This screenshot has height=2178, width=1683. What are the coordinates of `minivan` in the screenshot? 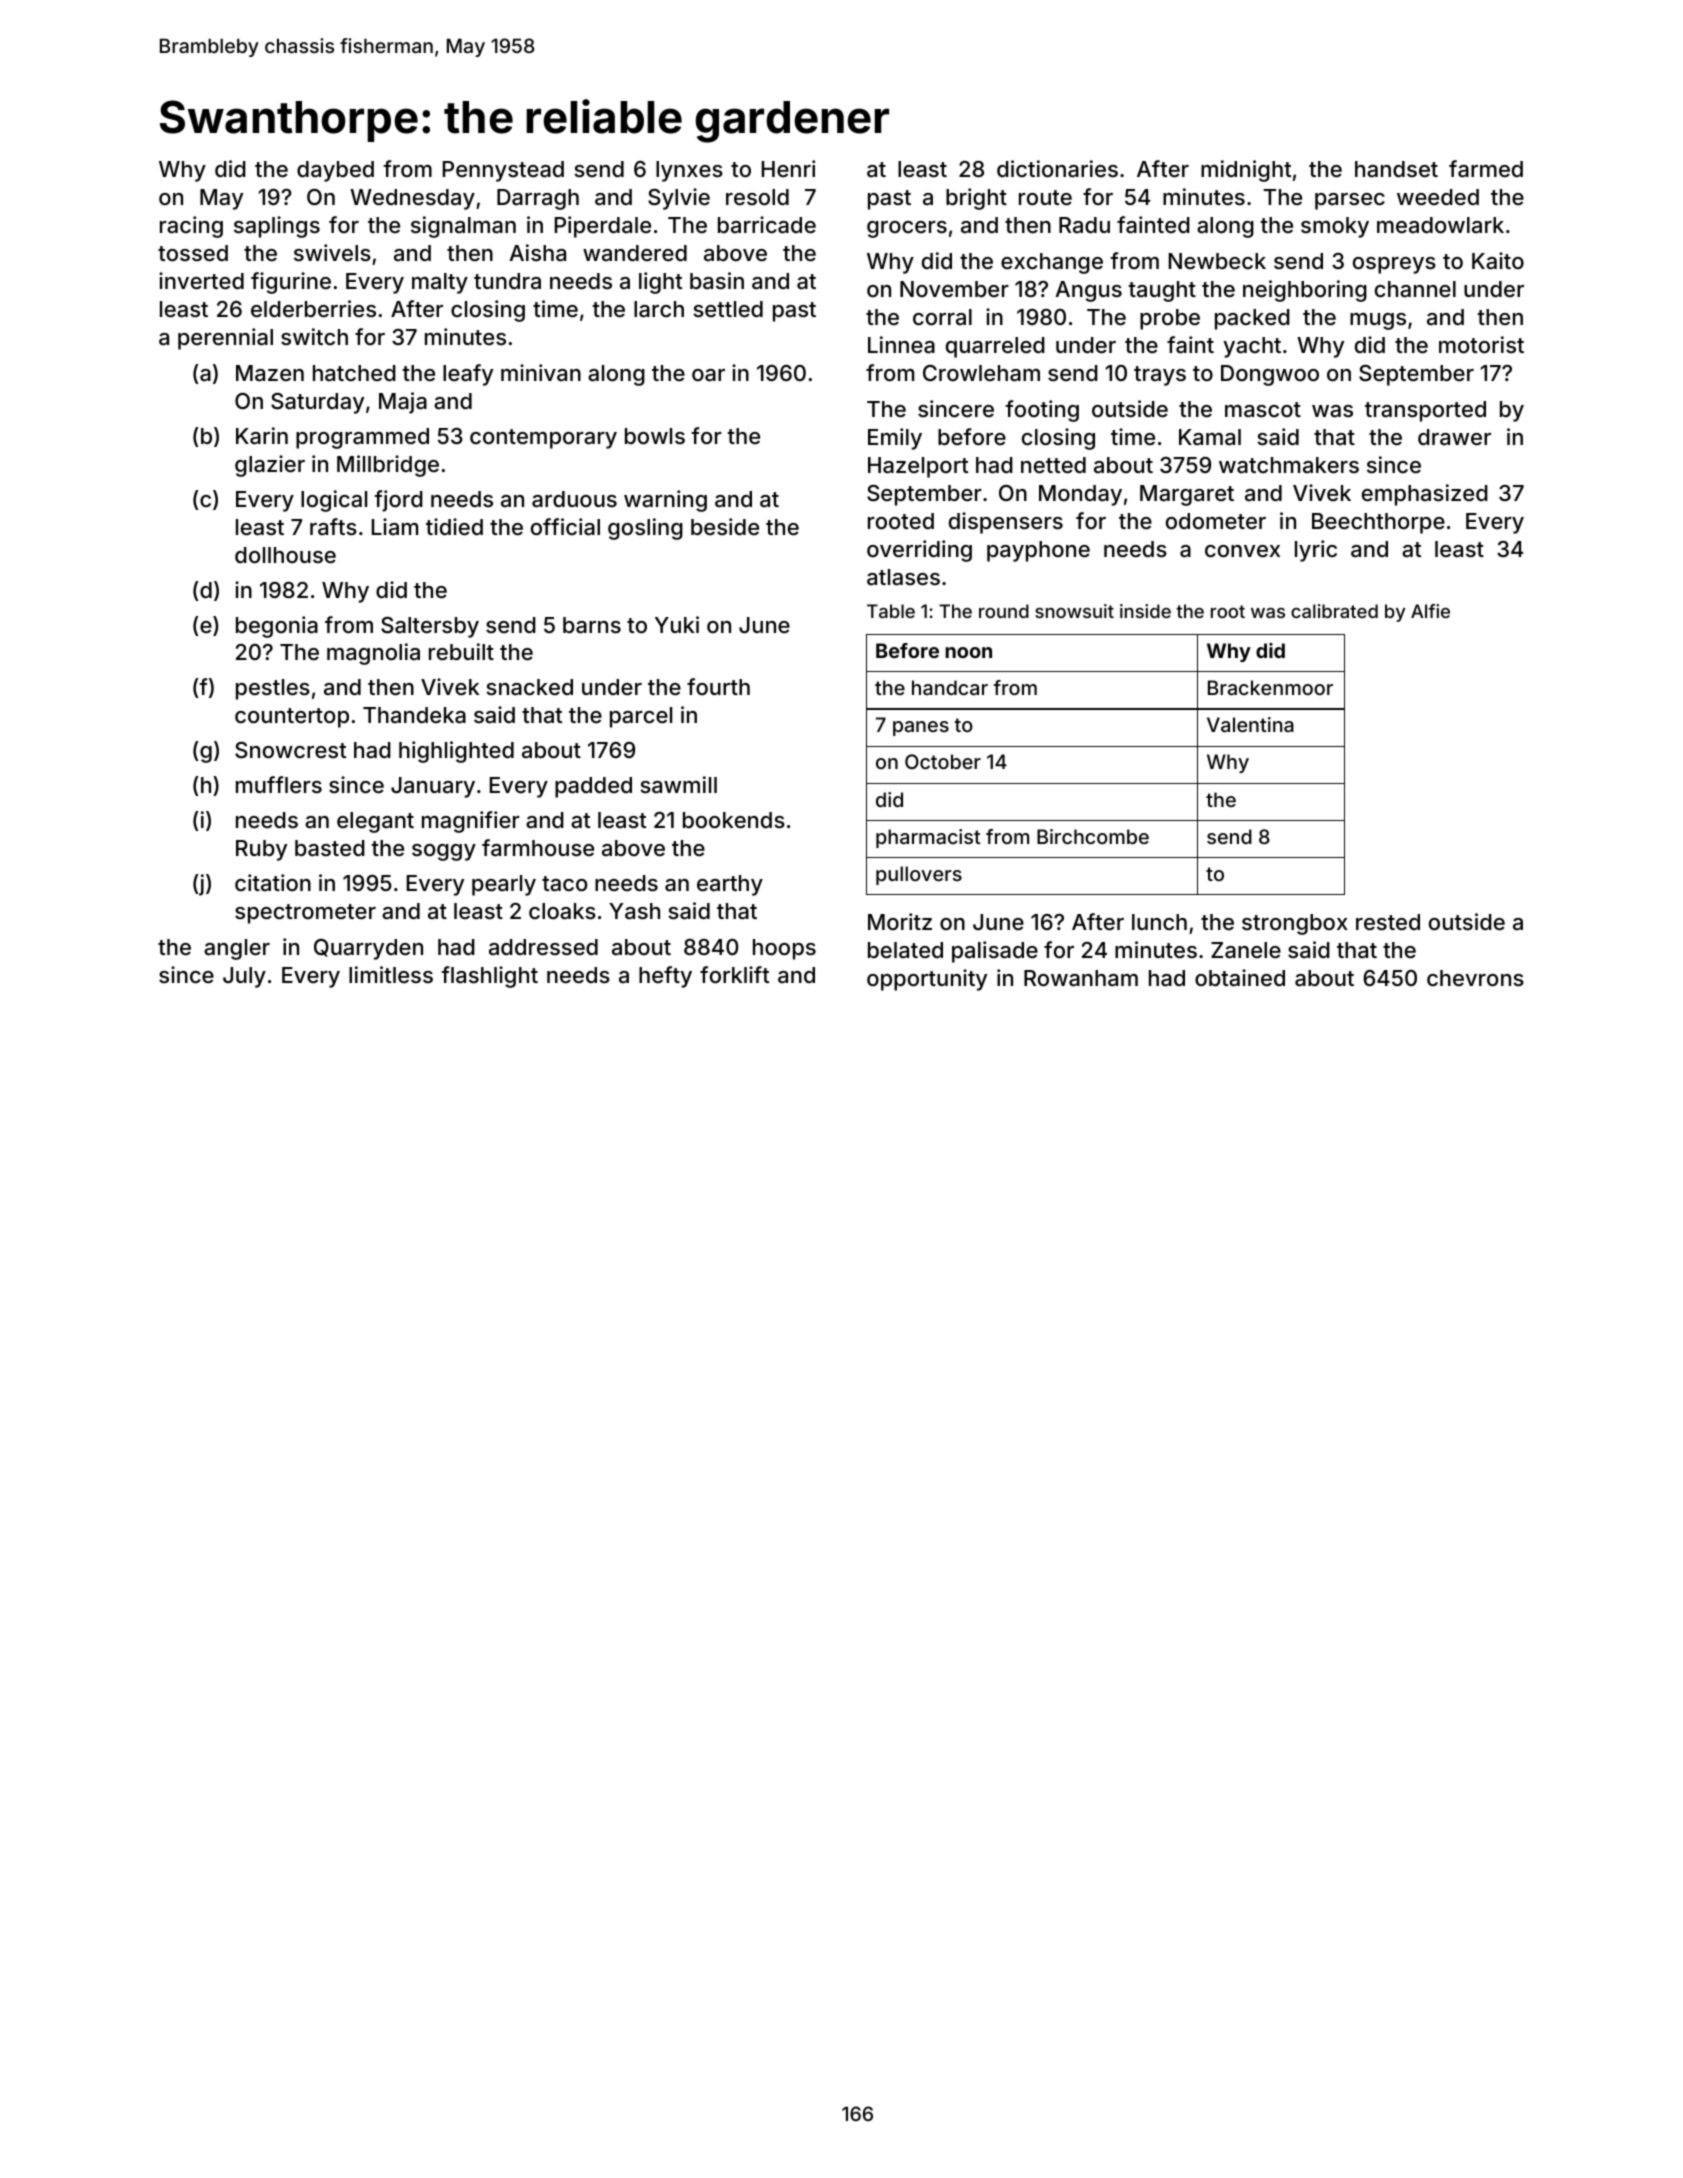 It's located at (541, 373).
